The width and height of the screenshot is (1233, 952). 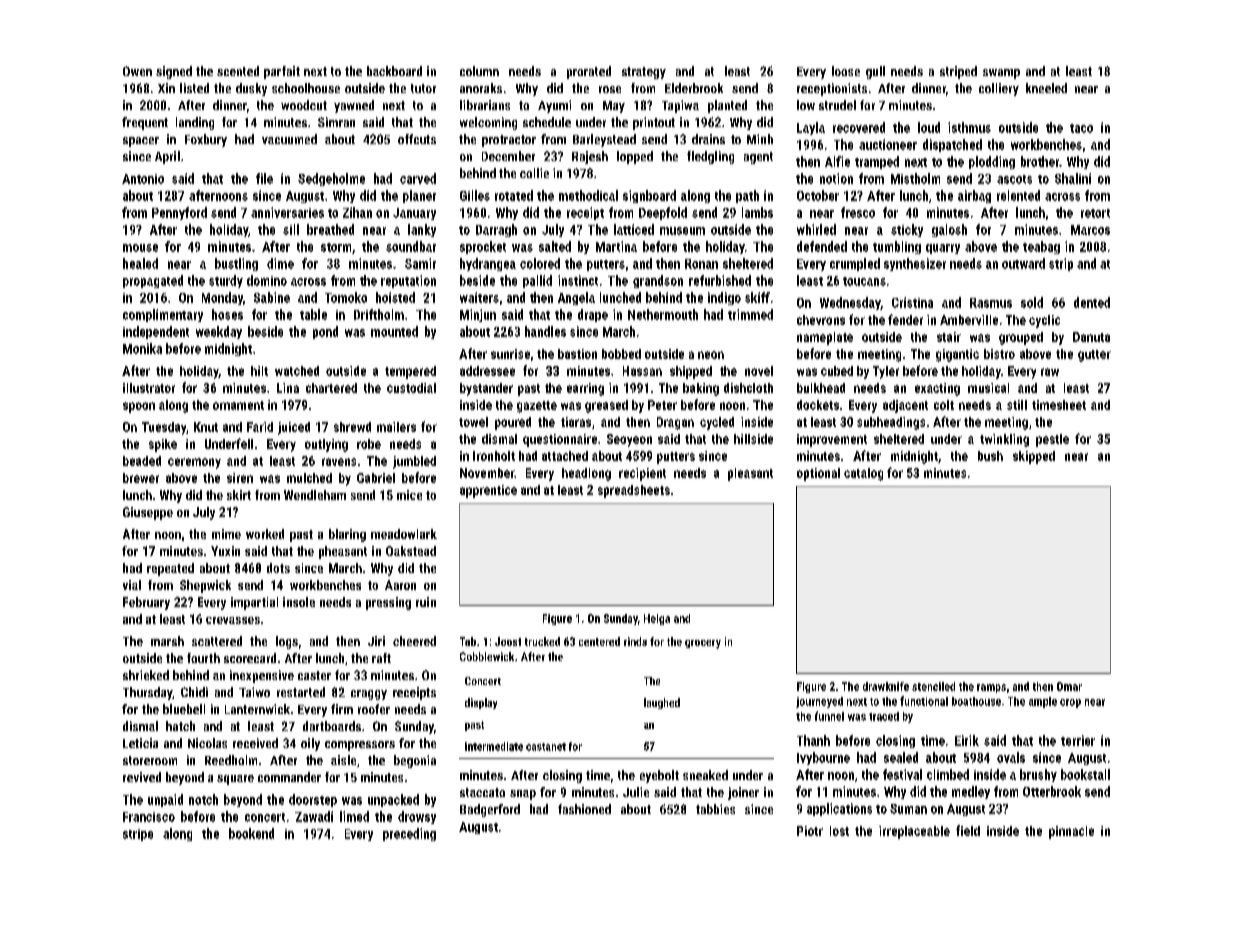 What do you see at coordinates (969, 320) in the screenshot?
I see `Amberville` at bounding box center [969, 320].
